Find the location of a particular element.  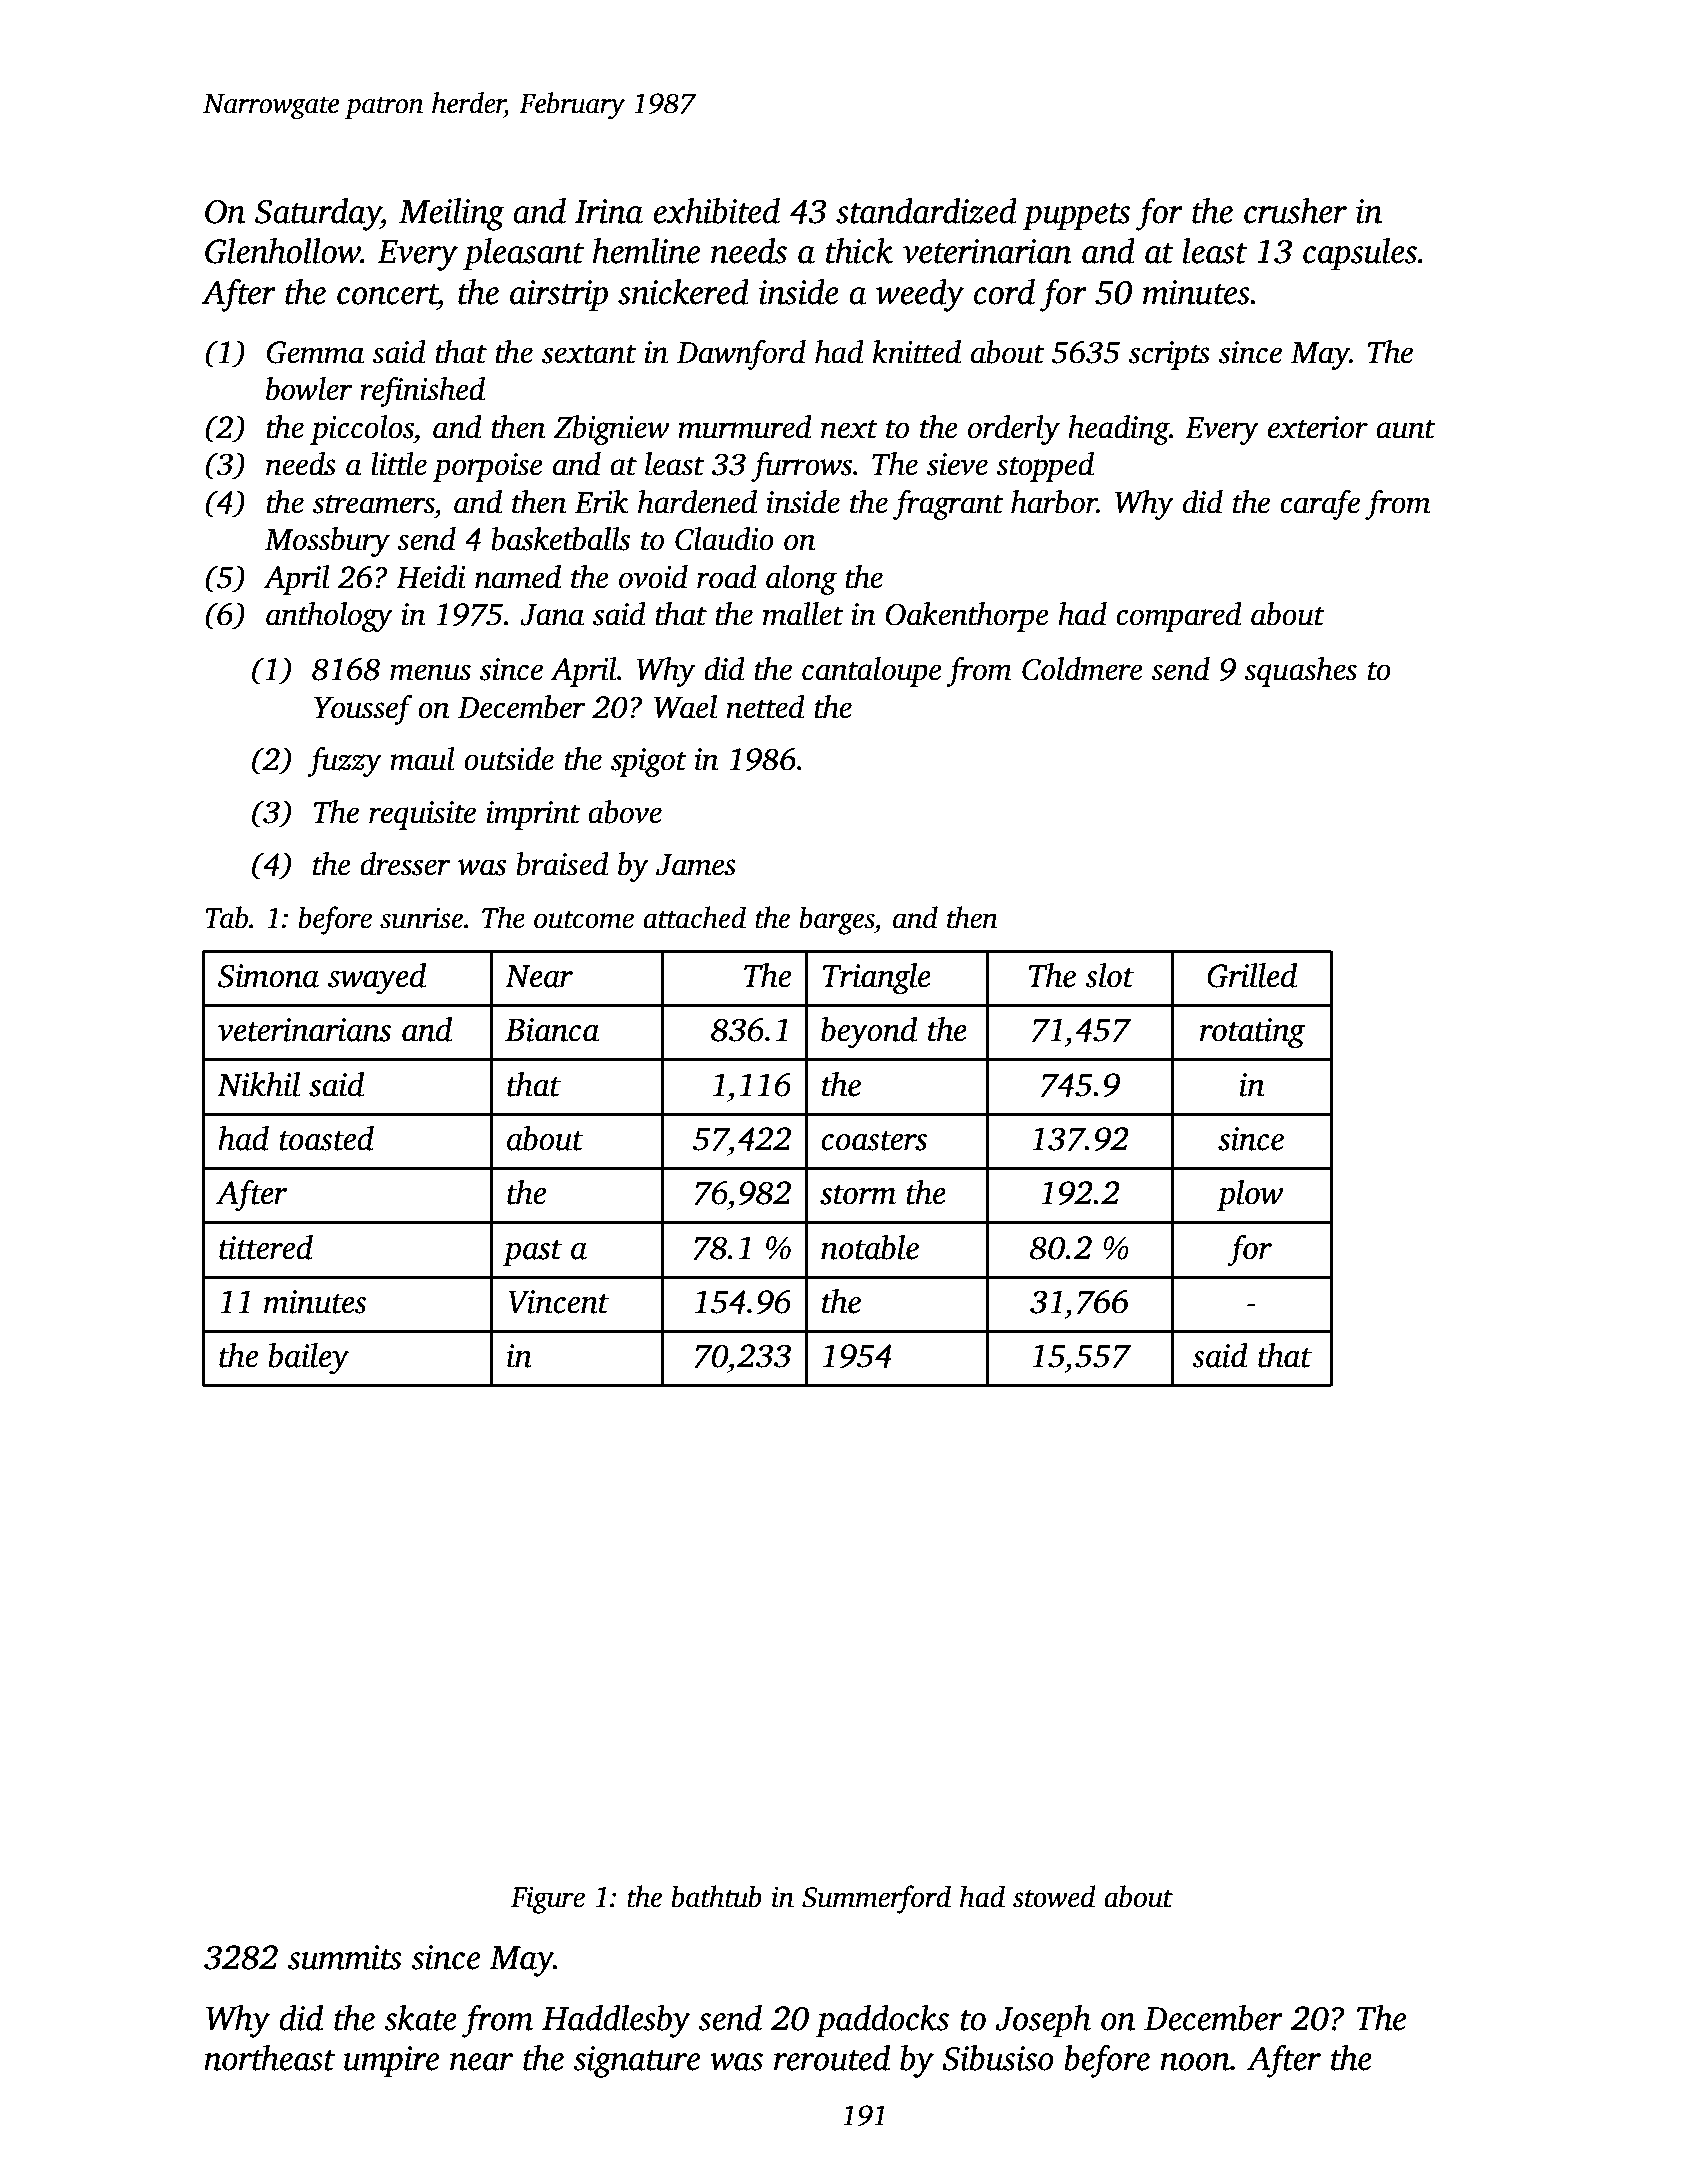

Triangle is located at coordinates (877, 979).
